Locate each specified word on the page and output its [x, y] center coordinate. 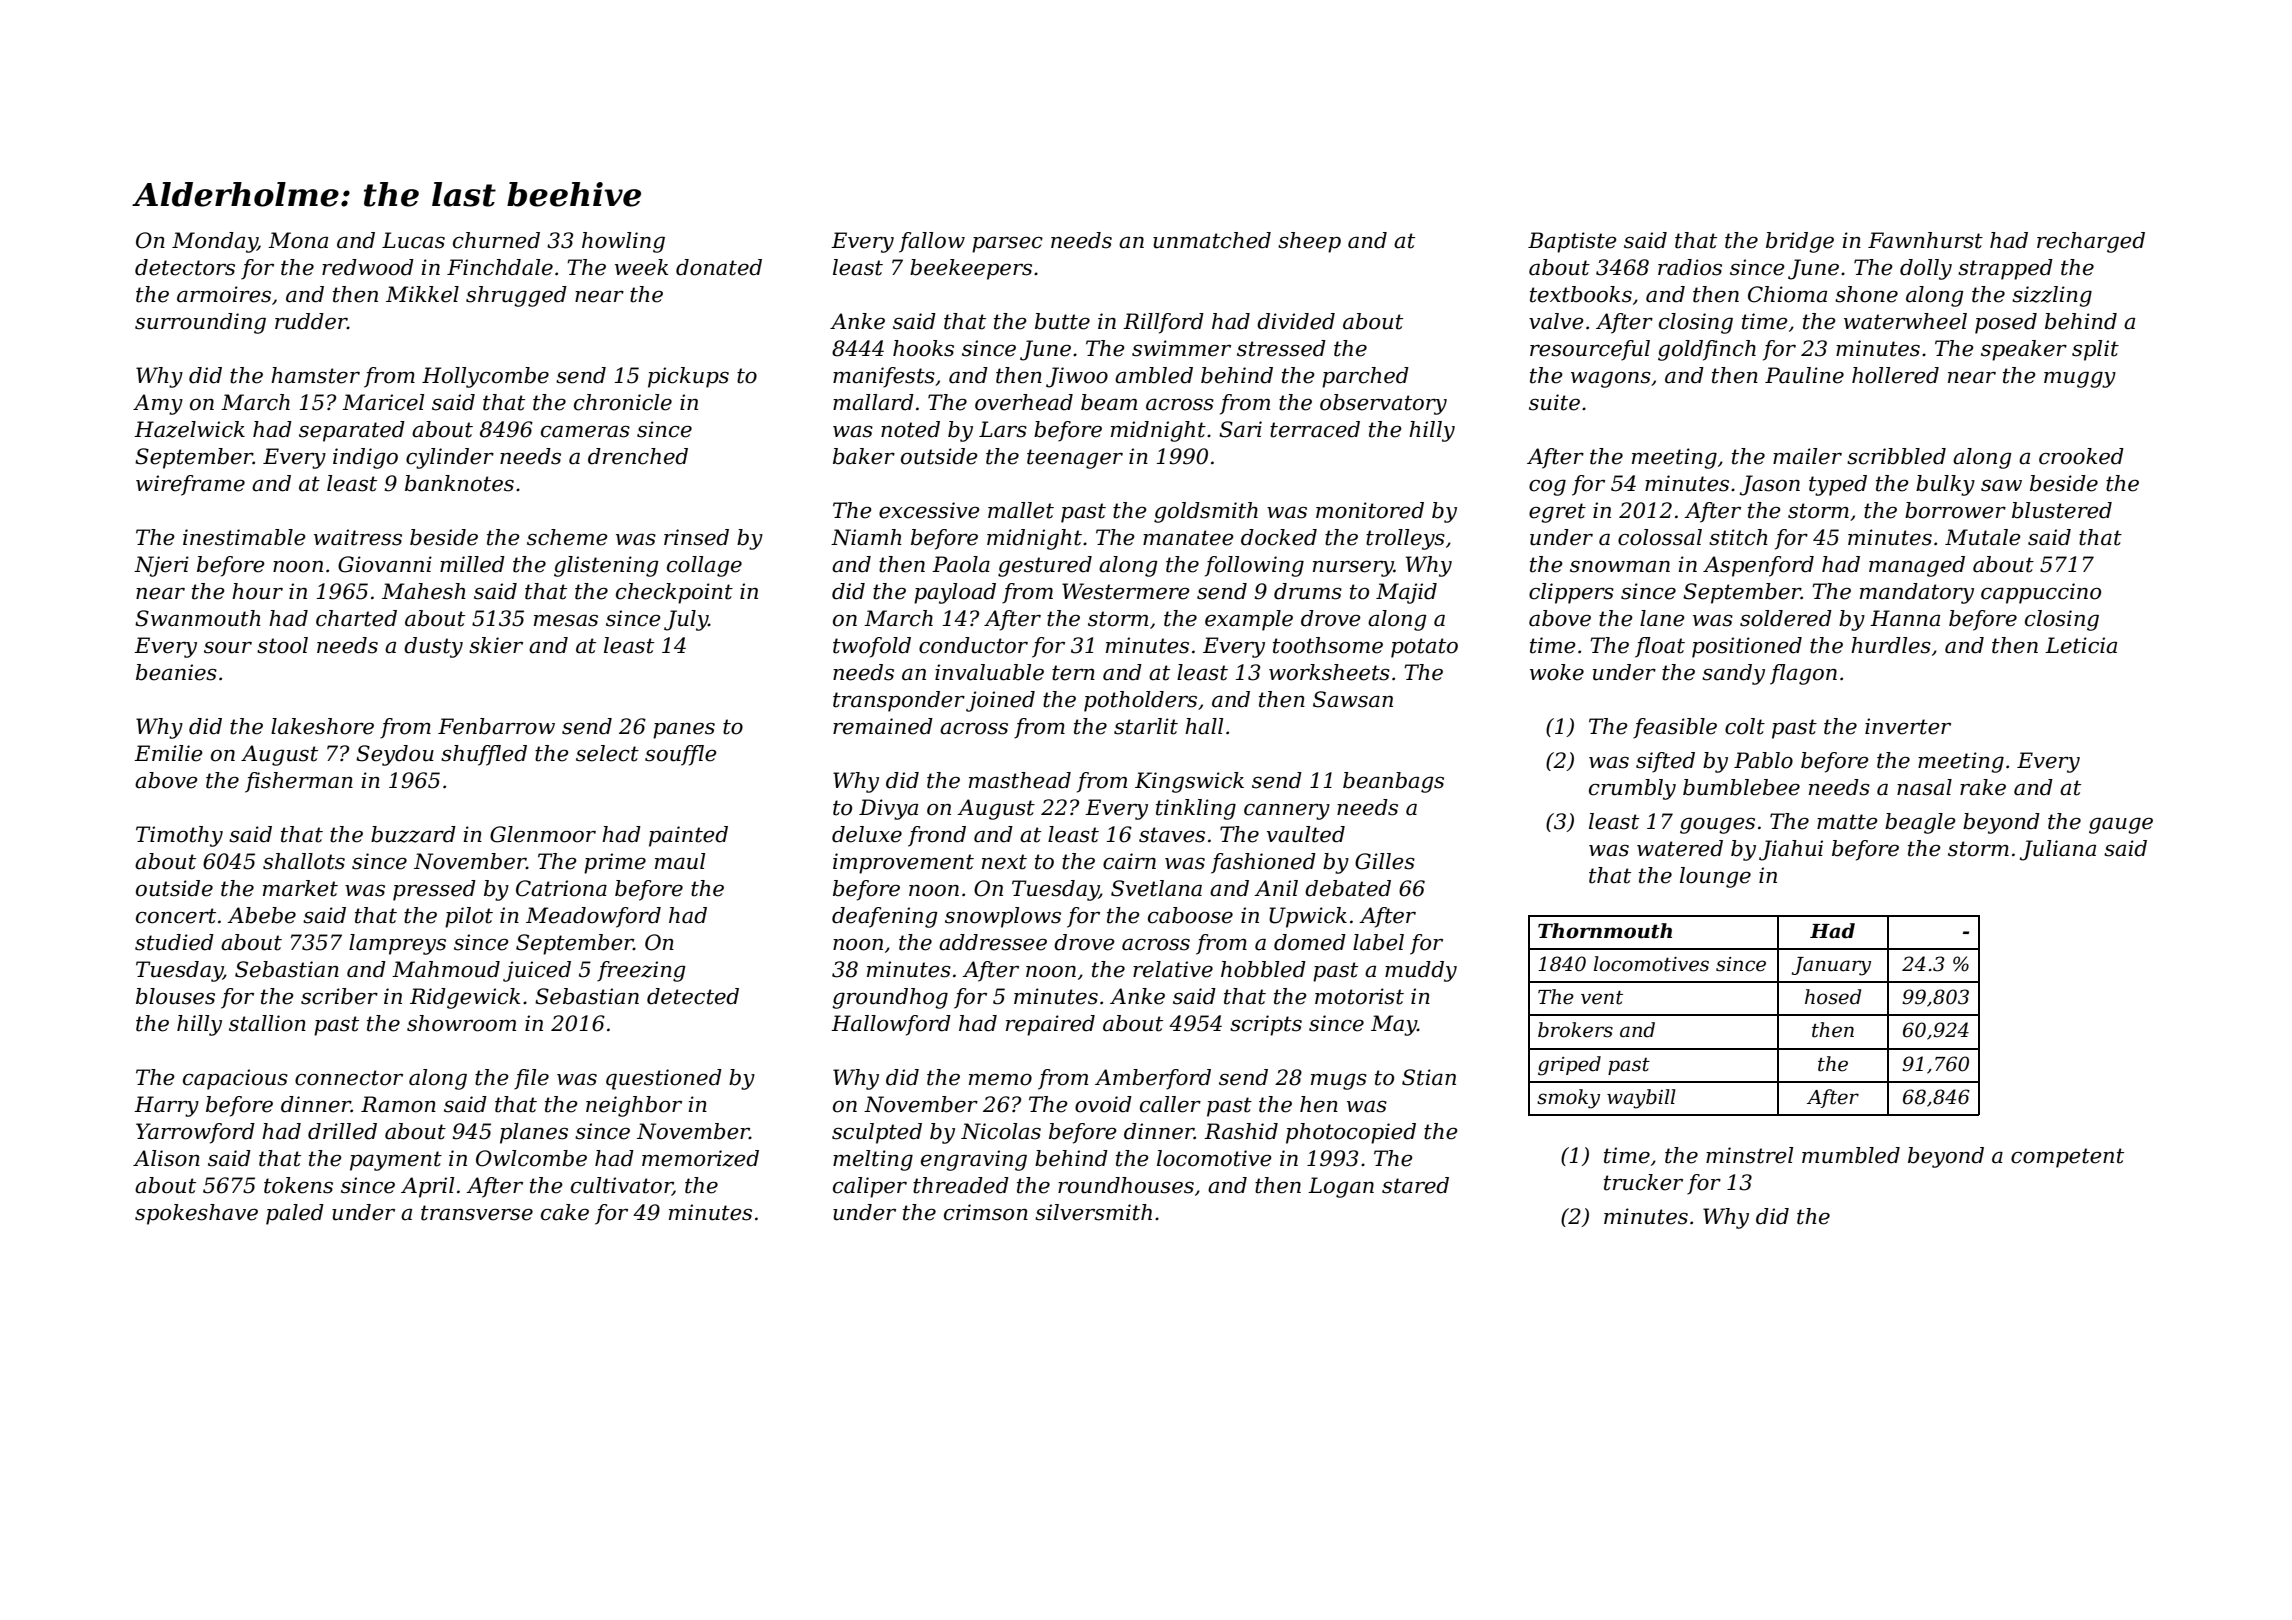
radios [1690, 267]
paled [295, 1214]
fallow [932, 242]
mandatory [1917, 593]
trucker [1643, 1182]
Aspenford [1758, 566]
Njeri [161, 566]
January [1831, 966]
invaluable [989, 672]
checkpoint [674, 593]
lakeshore [322, 726]
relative [1173, 969]
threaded [961, 1185]
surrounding [200, 323]
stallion [267, 1023]
